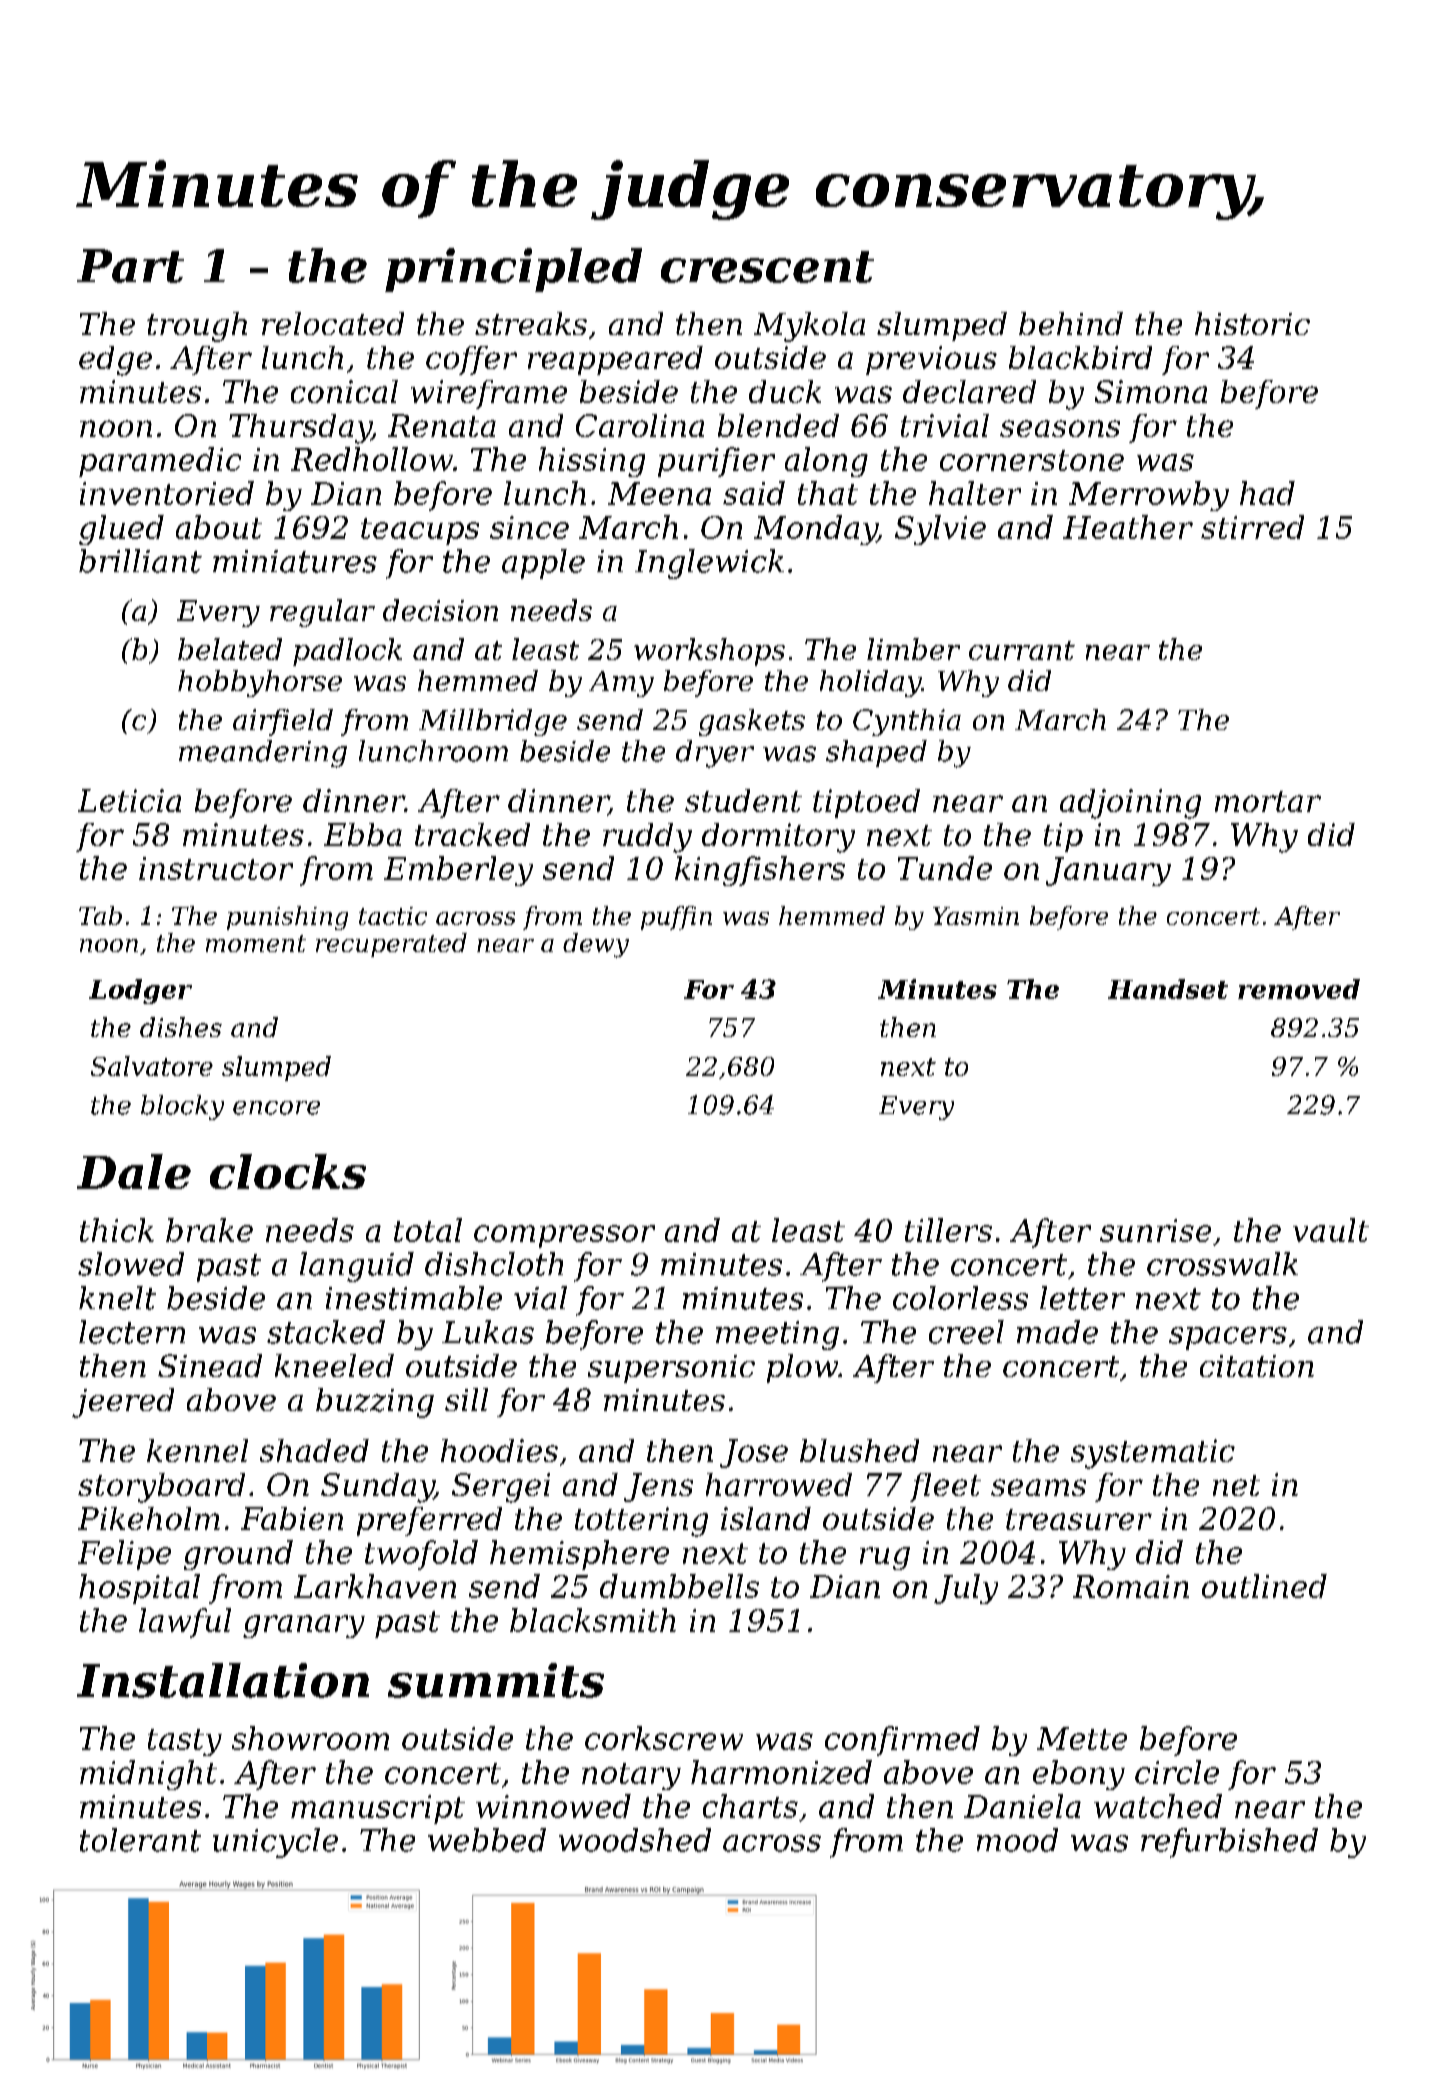 The height and width of the screenshot is (2100, 1450). Describe the element at coordinates (564, 1236) in the screenshot. I see `compressor` at that location.
